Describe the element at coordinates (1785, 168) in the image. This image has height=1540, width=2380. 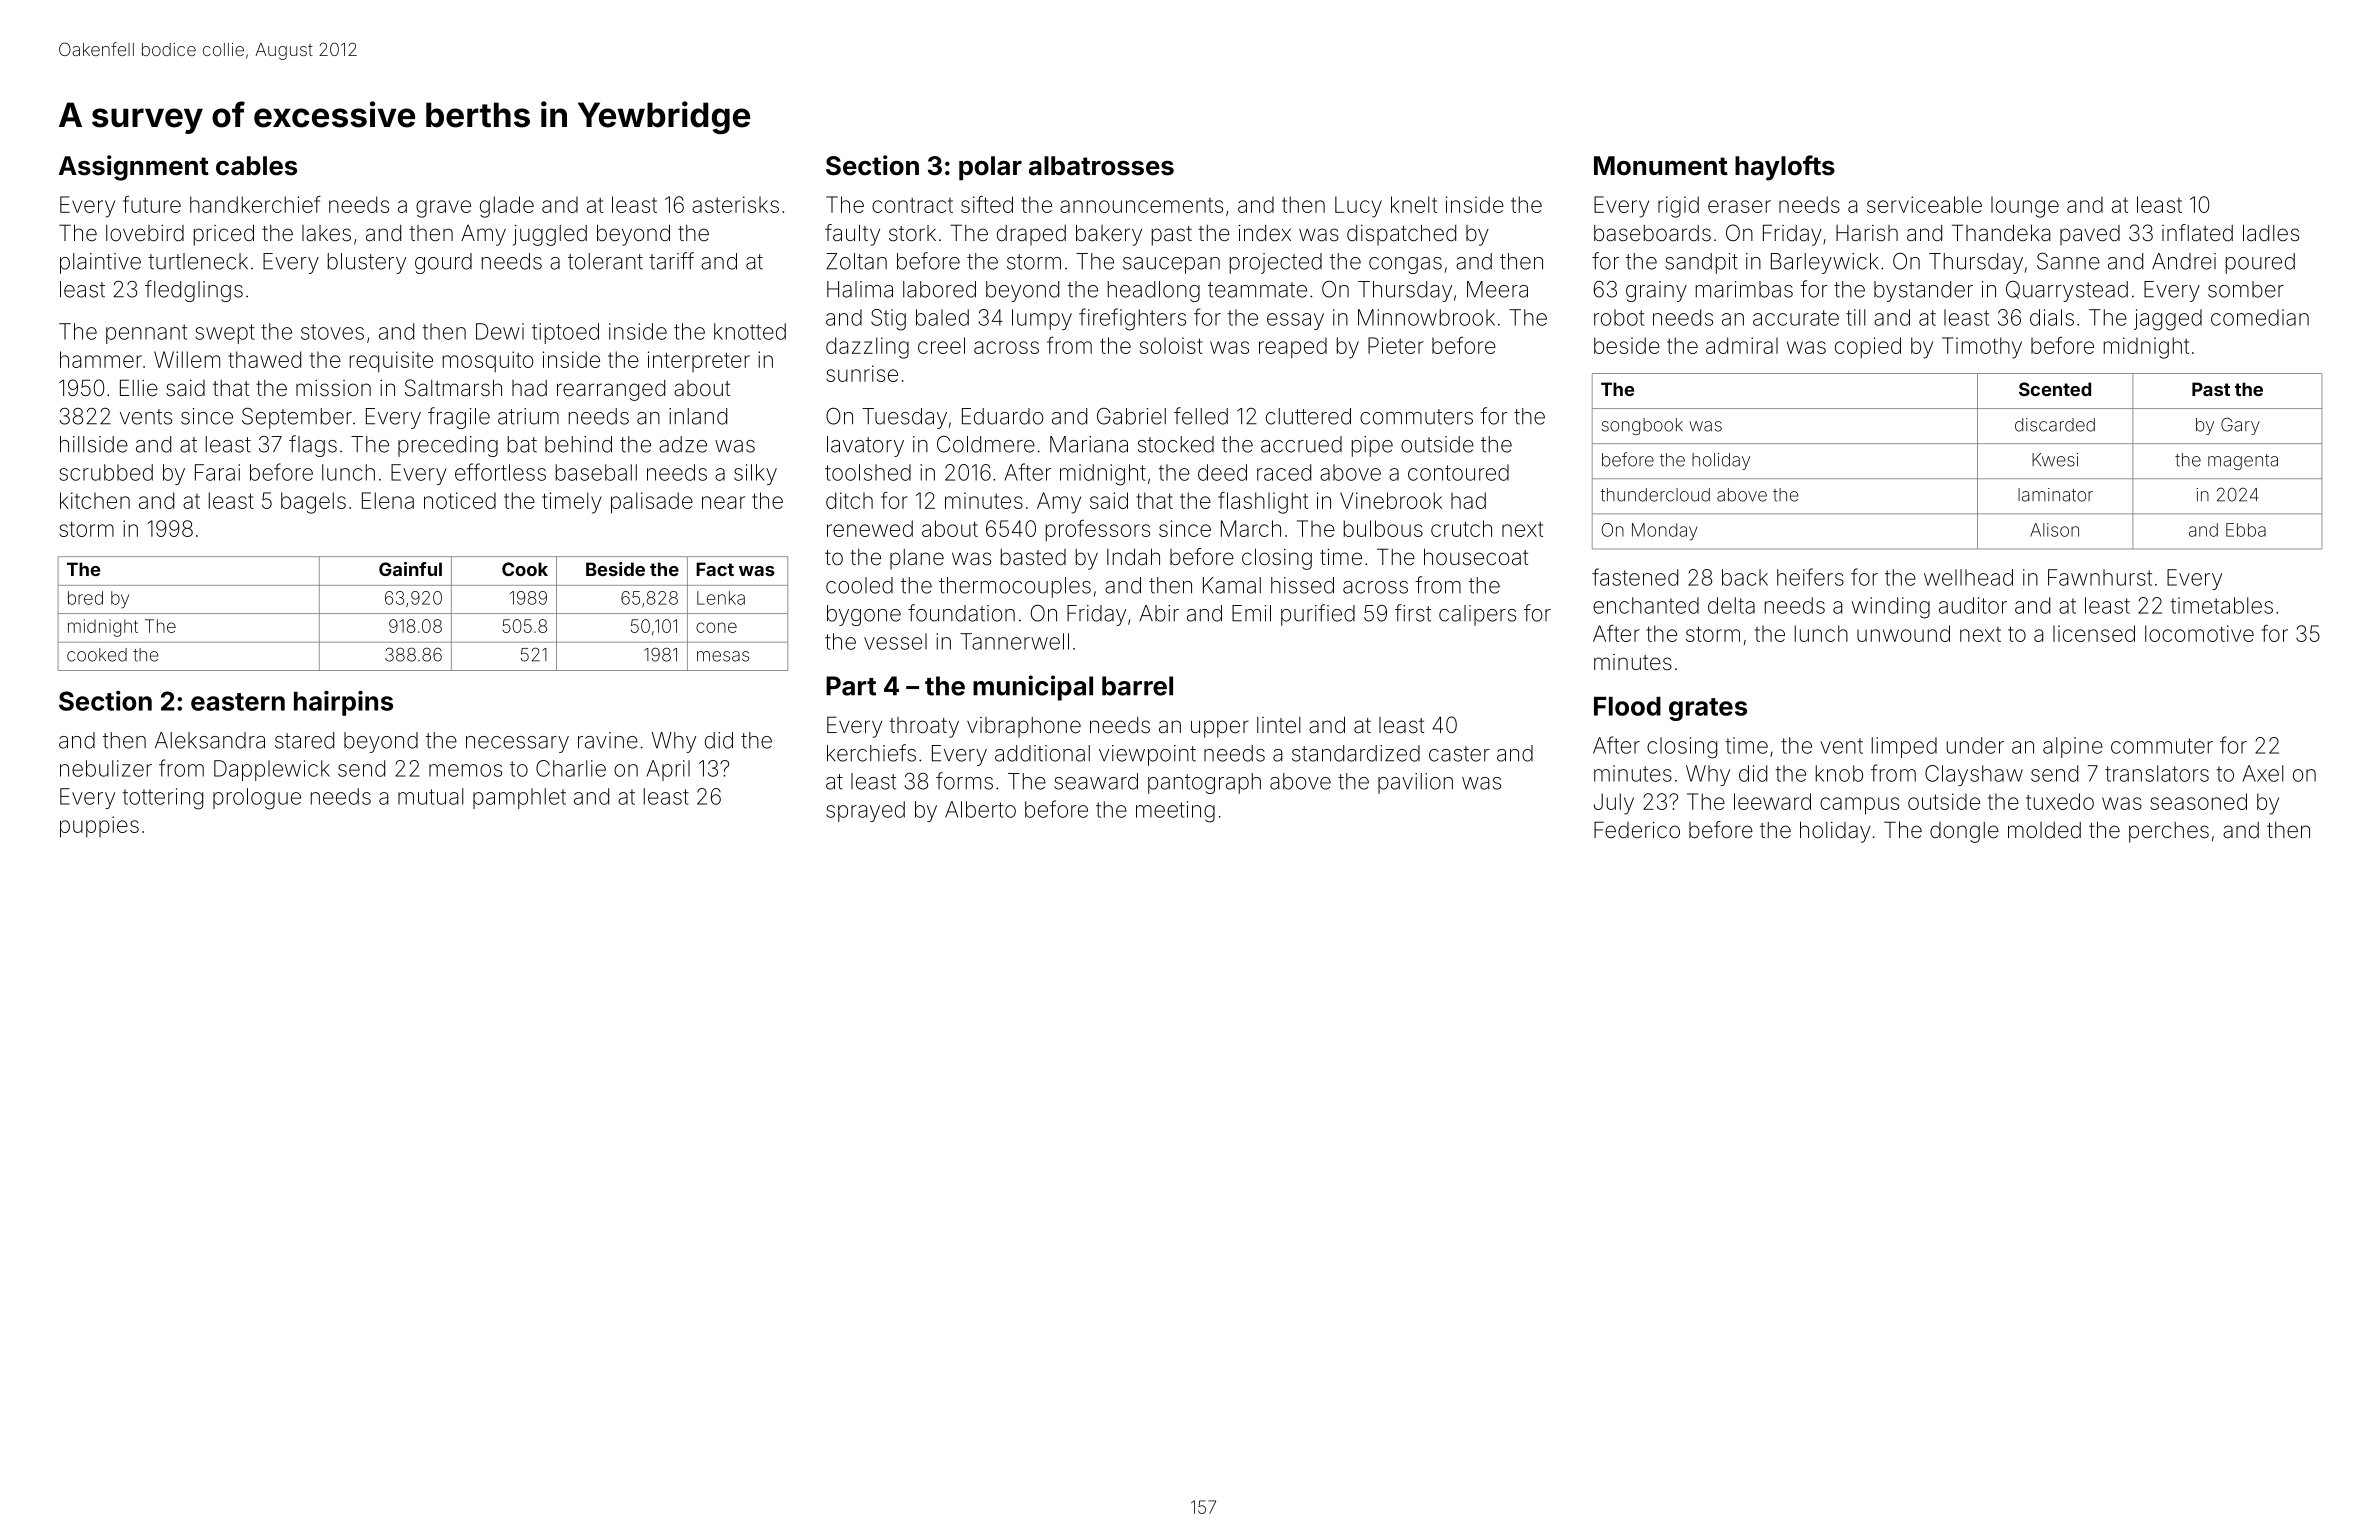
I see `haylofts` at that location.
